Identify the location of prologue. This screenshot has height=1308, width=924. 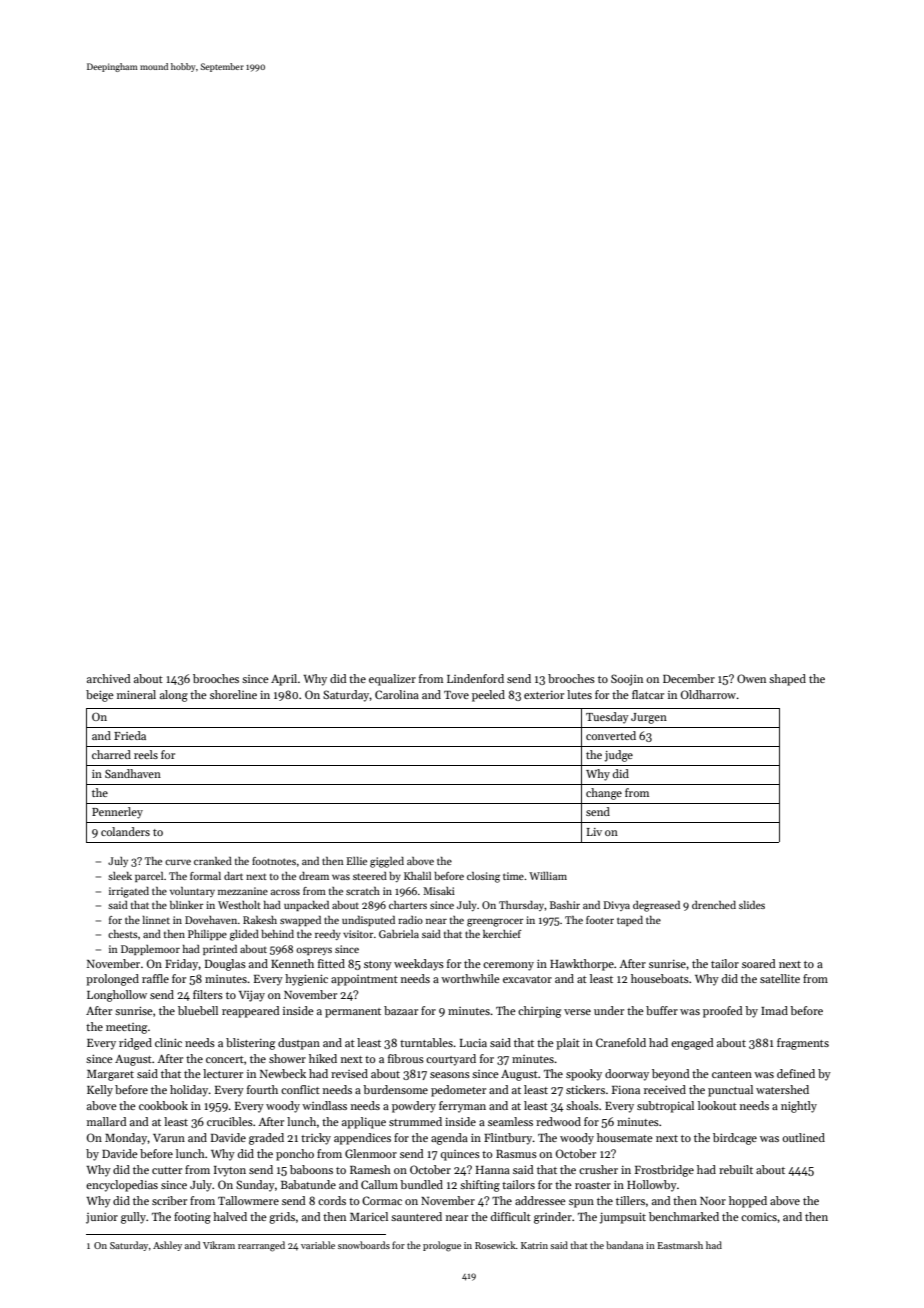
(442, 1246).
